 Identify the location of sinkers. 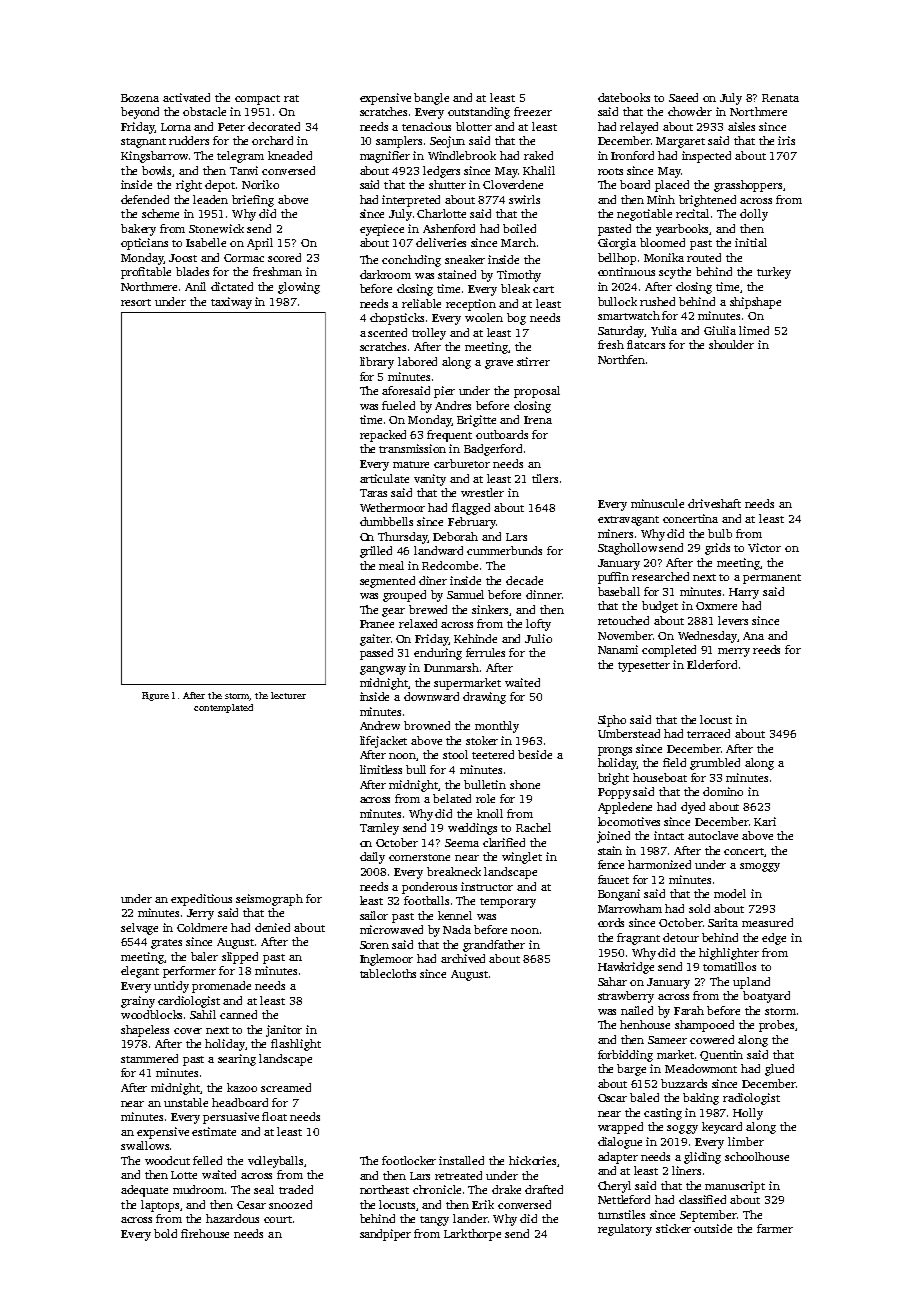
(491, 610).
